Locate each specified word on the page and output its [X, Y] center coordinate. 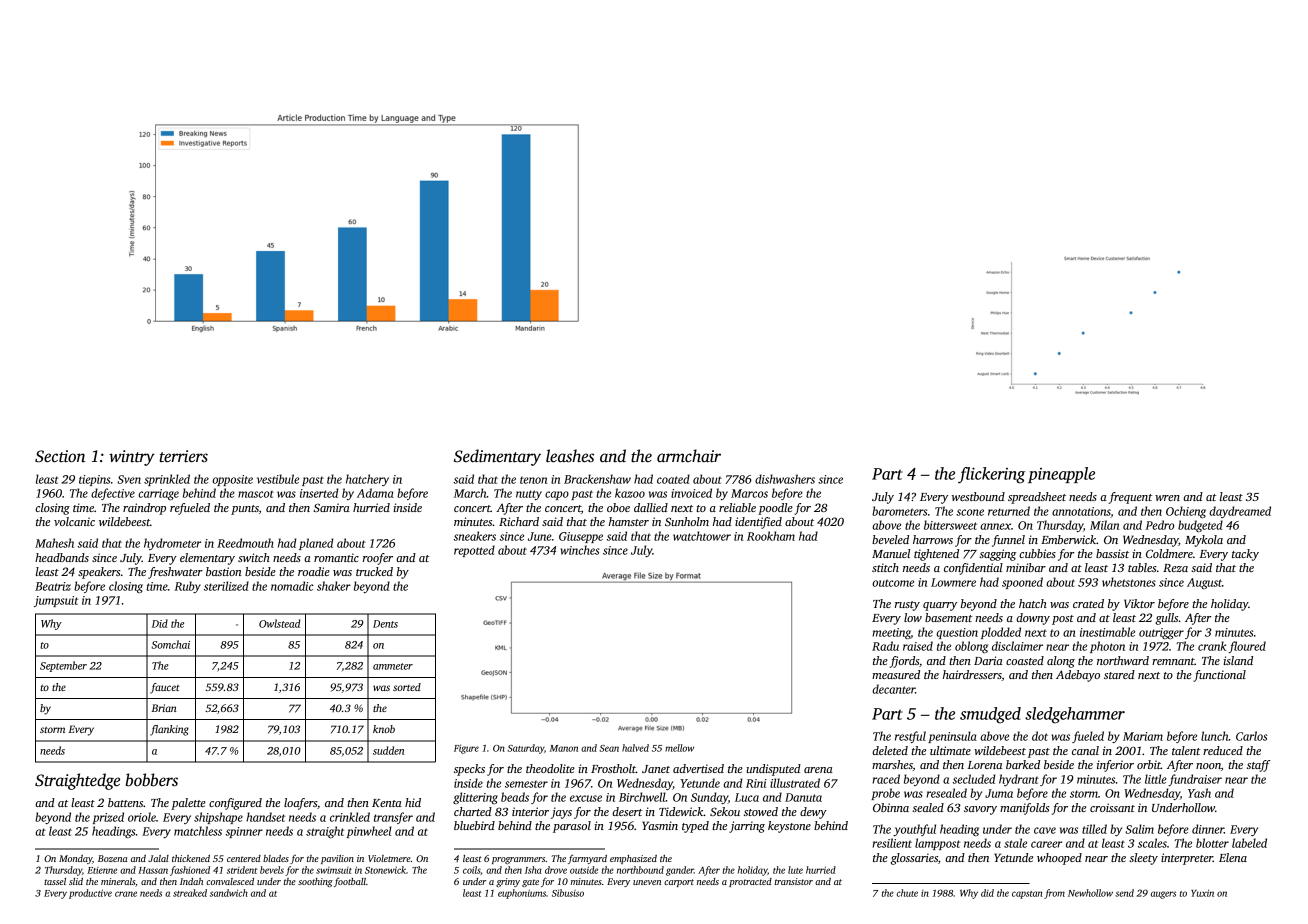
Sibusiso [568, 893]
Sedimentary [497, 457]
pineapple [1061, 475]
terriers [183, 456]
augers [1163, 895]
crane [126, 894]
